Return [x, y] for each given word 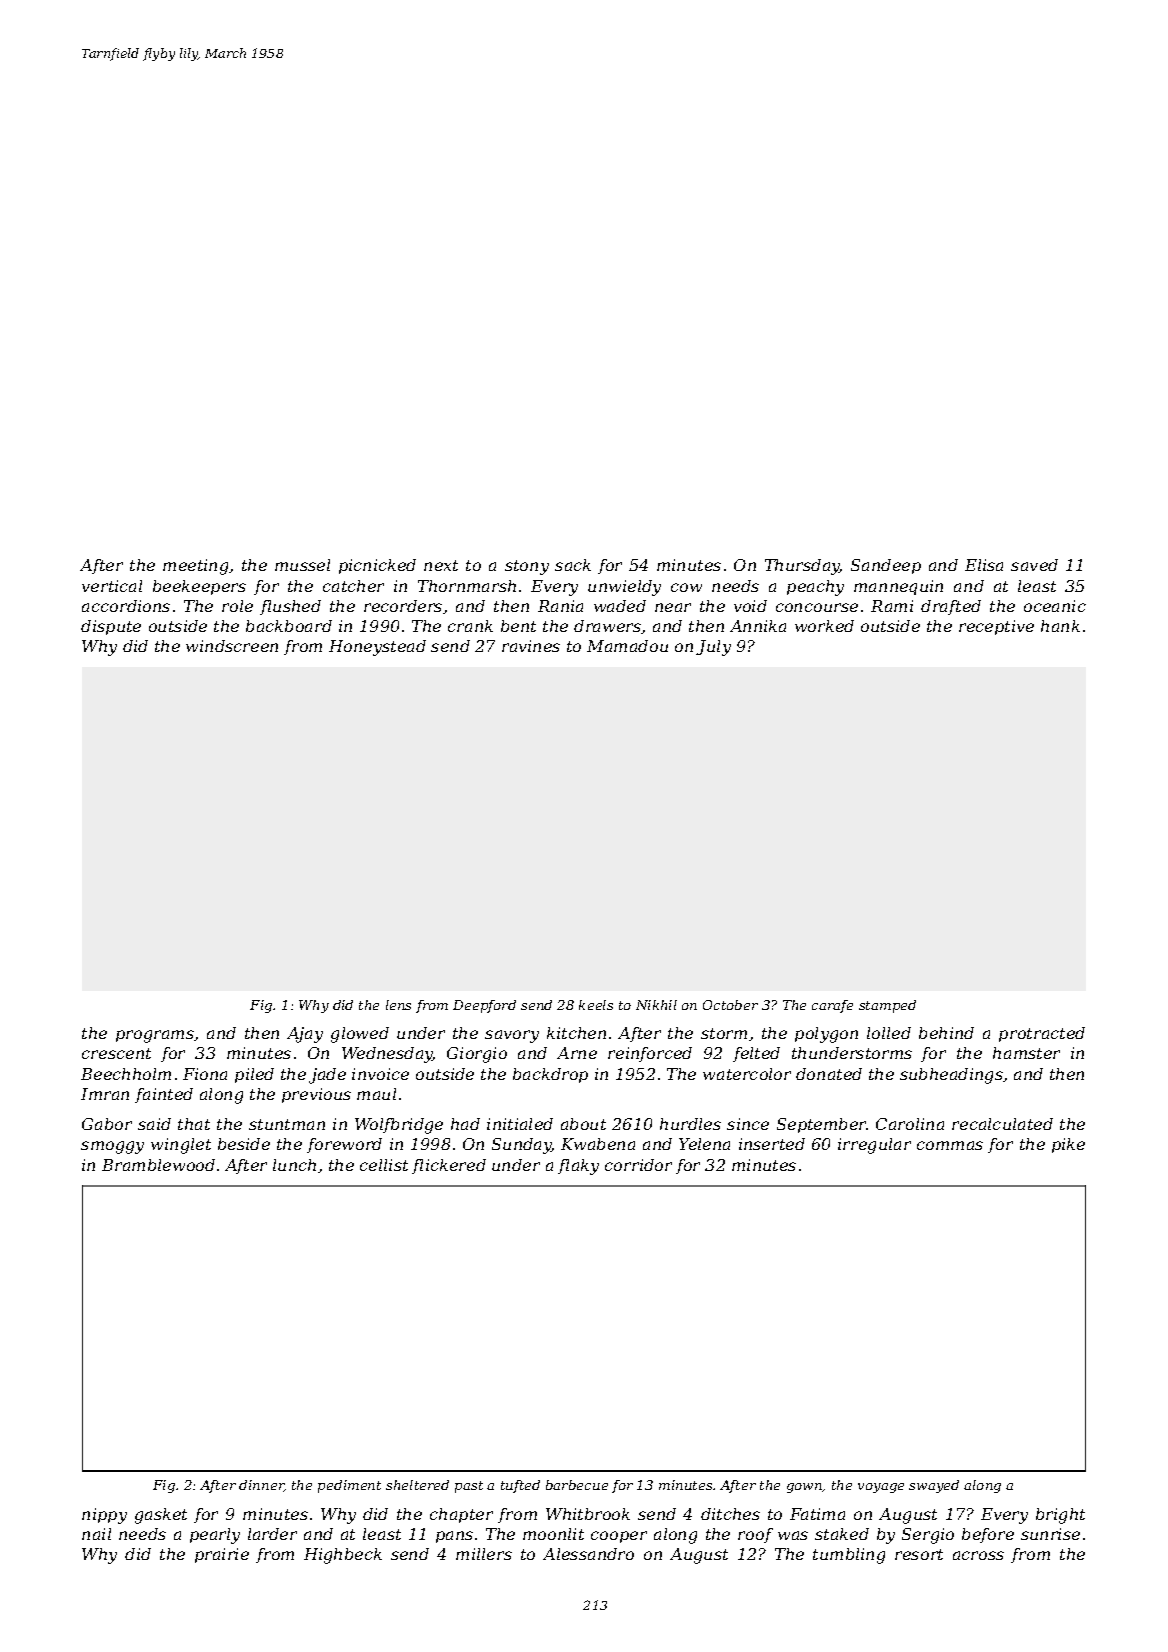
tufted [520, 1486]
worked [824, 626]
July [713, 648]
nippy [104, 1516]
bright [1060, 1516]
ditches [730, 1514]
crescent [116, 1053]
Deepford [484, 1006]
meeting [195, 567]
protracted [1042, 1034]
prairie [222, 1555]
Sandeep [886, 566]
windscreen [232, 646]
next [441, 565]
